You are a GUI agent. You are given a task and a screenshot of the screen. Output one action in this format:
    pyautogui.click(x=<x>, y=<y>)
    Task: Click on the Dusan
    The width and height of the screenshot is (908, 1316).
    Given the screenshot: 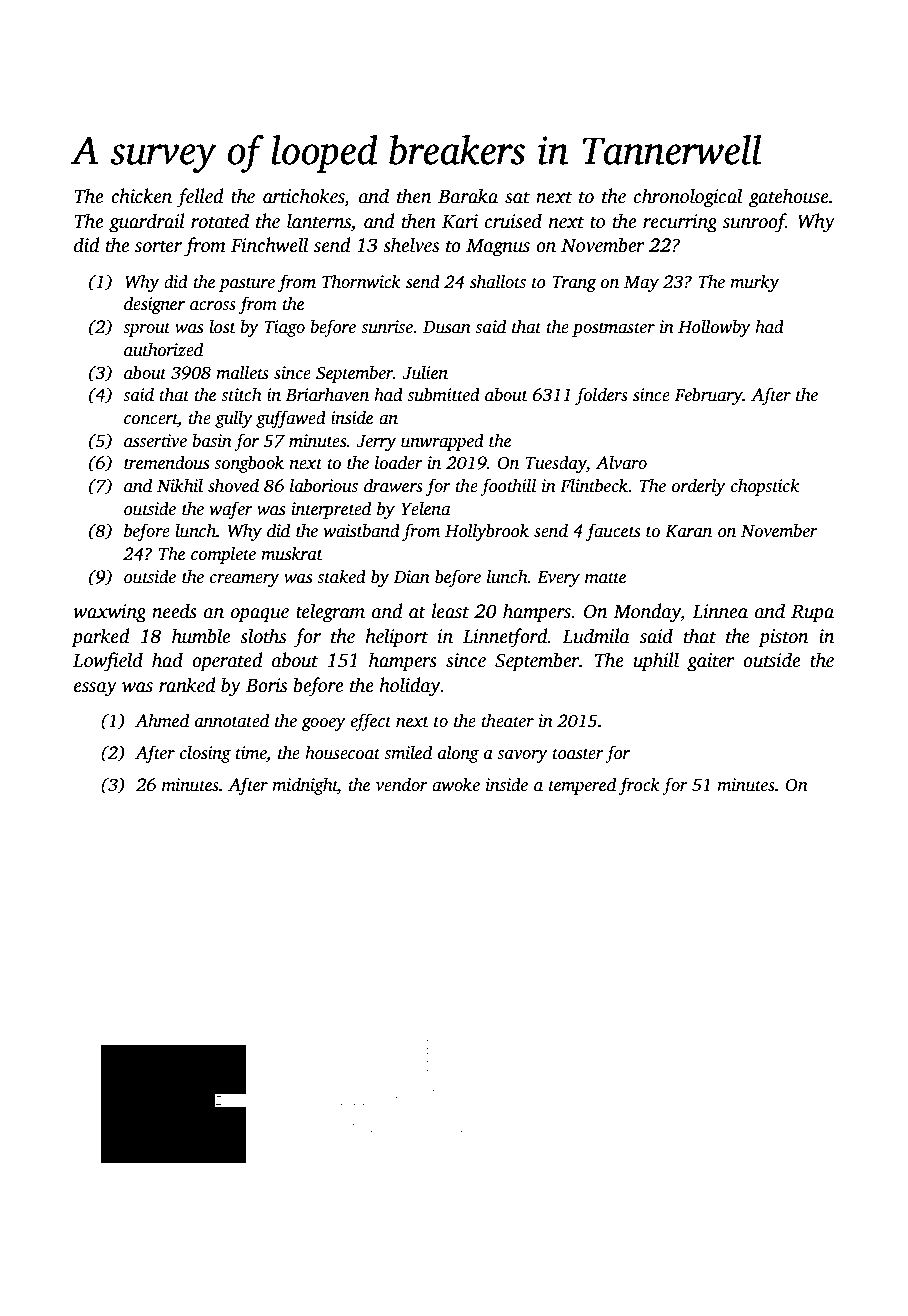 What is the action you would take?
    pyautogui.click(x=447, y=327)
